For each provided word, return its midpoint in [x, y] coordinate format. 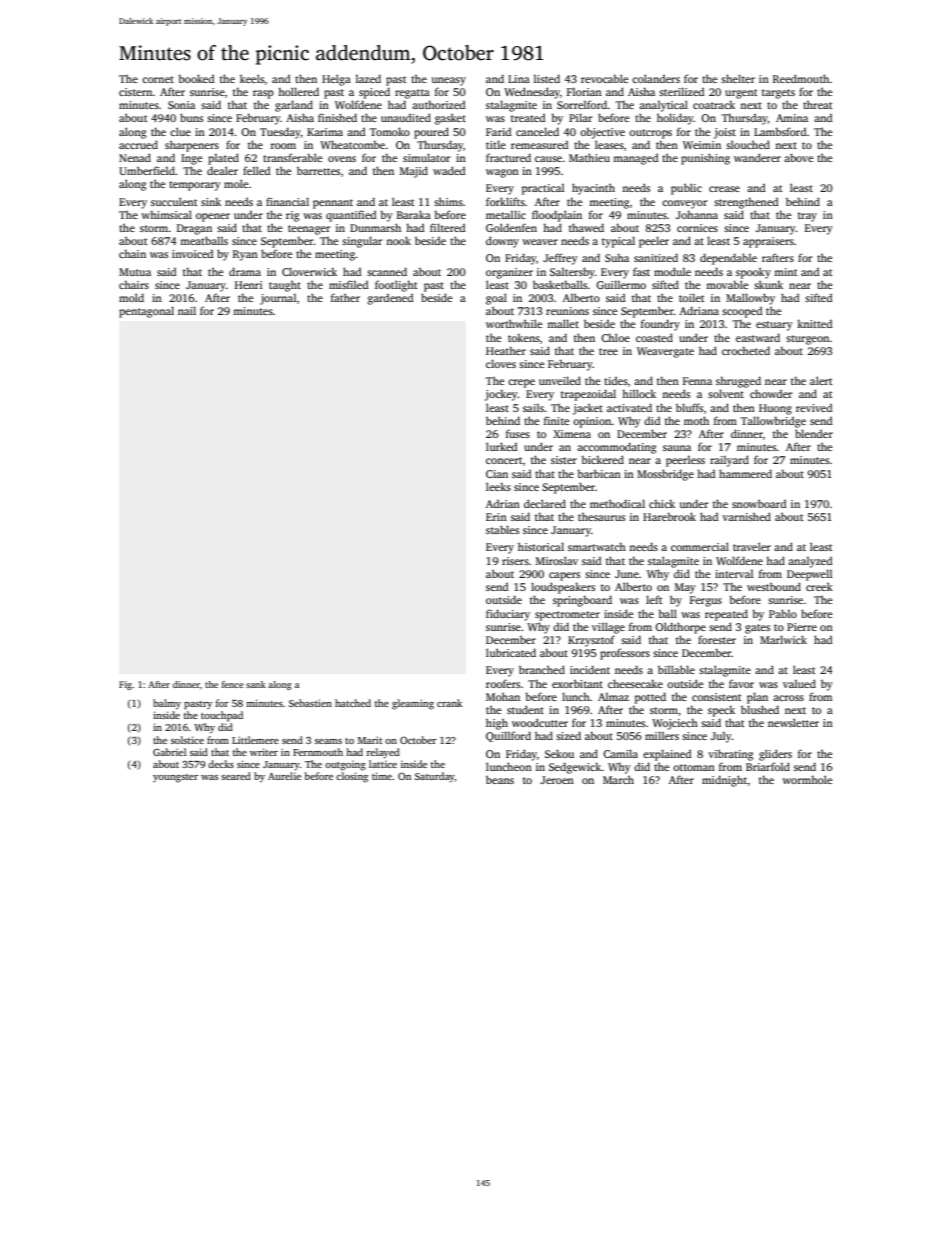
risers [515, 561]
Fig [126, 685]
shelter [738, 78]
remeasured [539, 144]
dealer [222, 170]
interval [734, 574]
